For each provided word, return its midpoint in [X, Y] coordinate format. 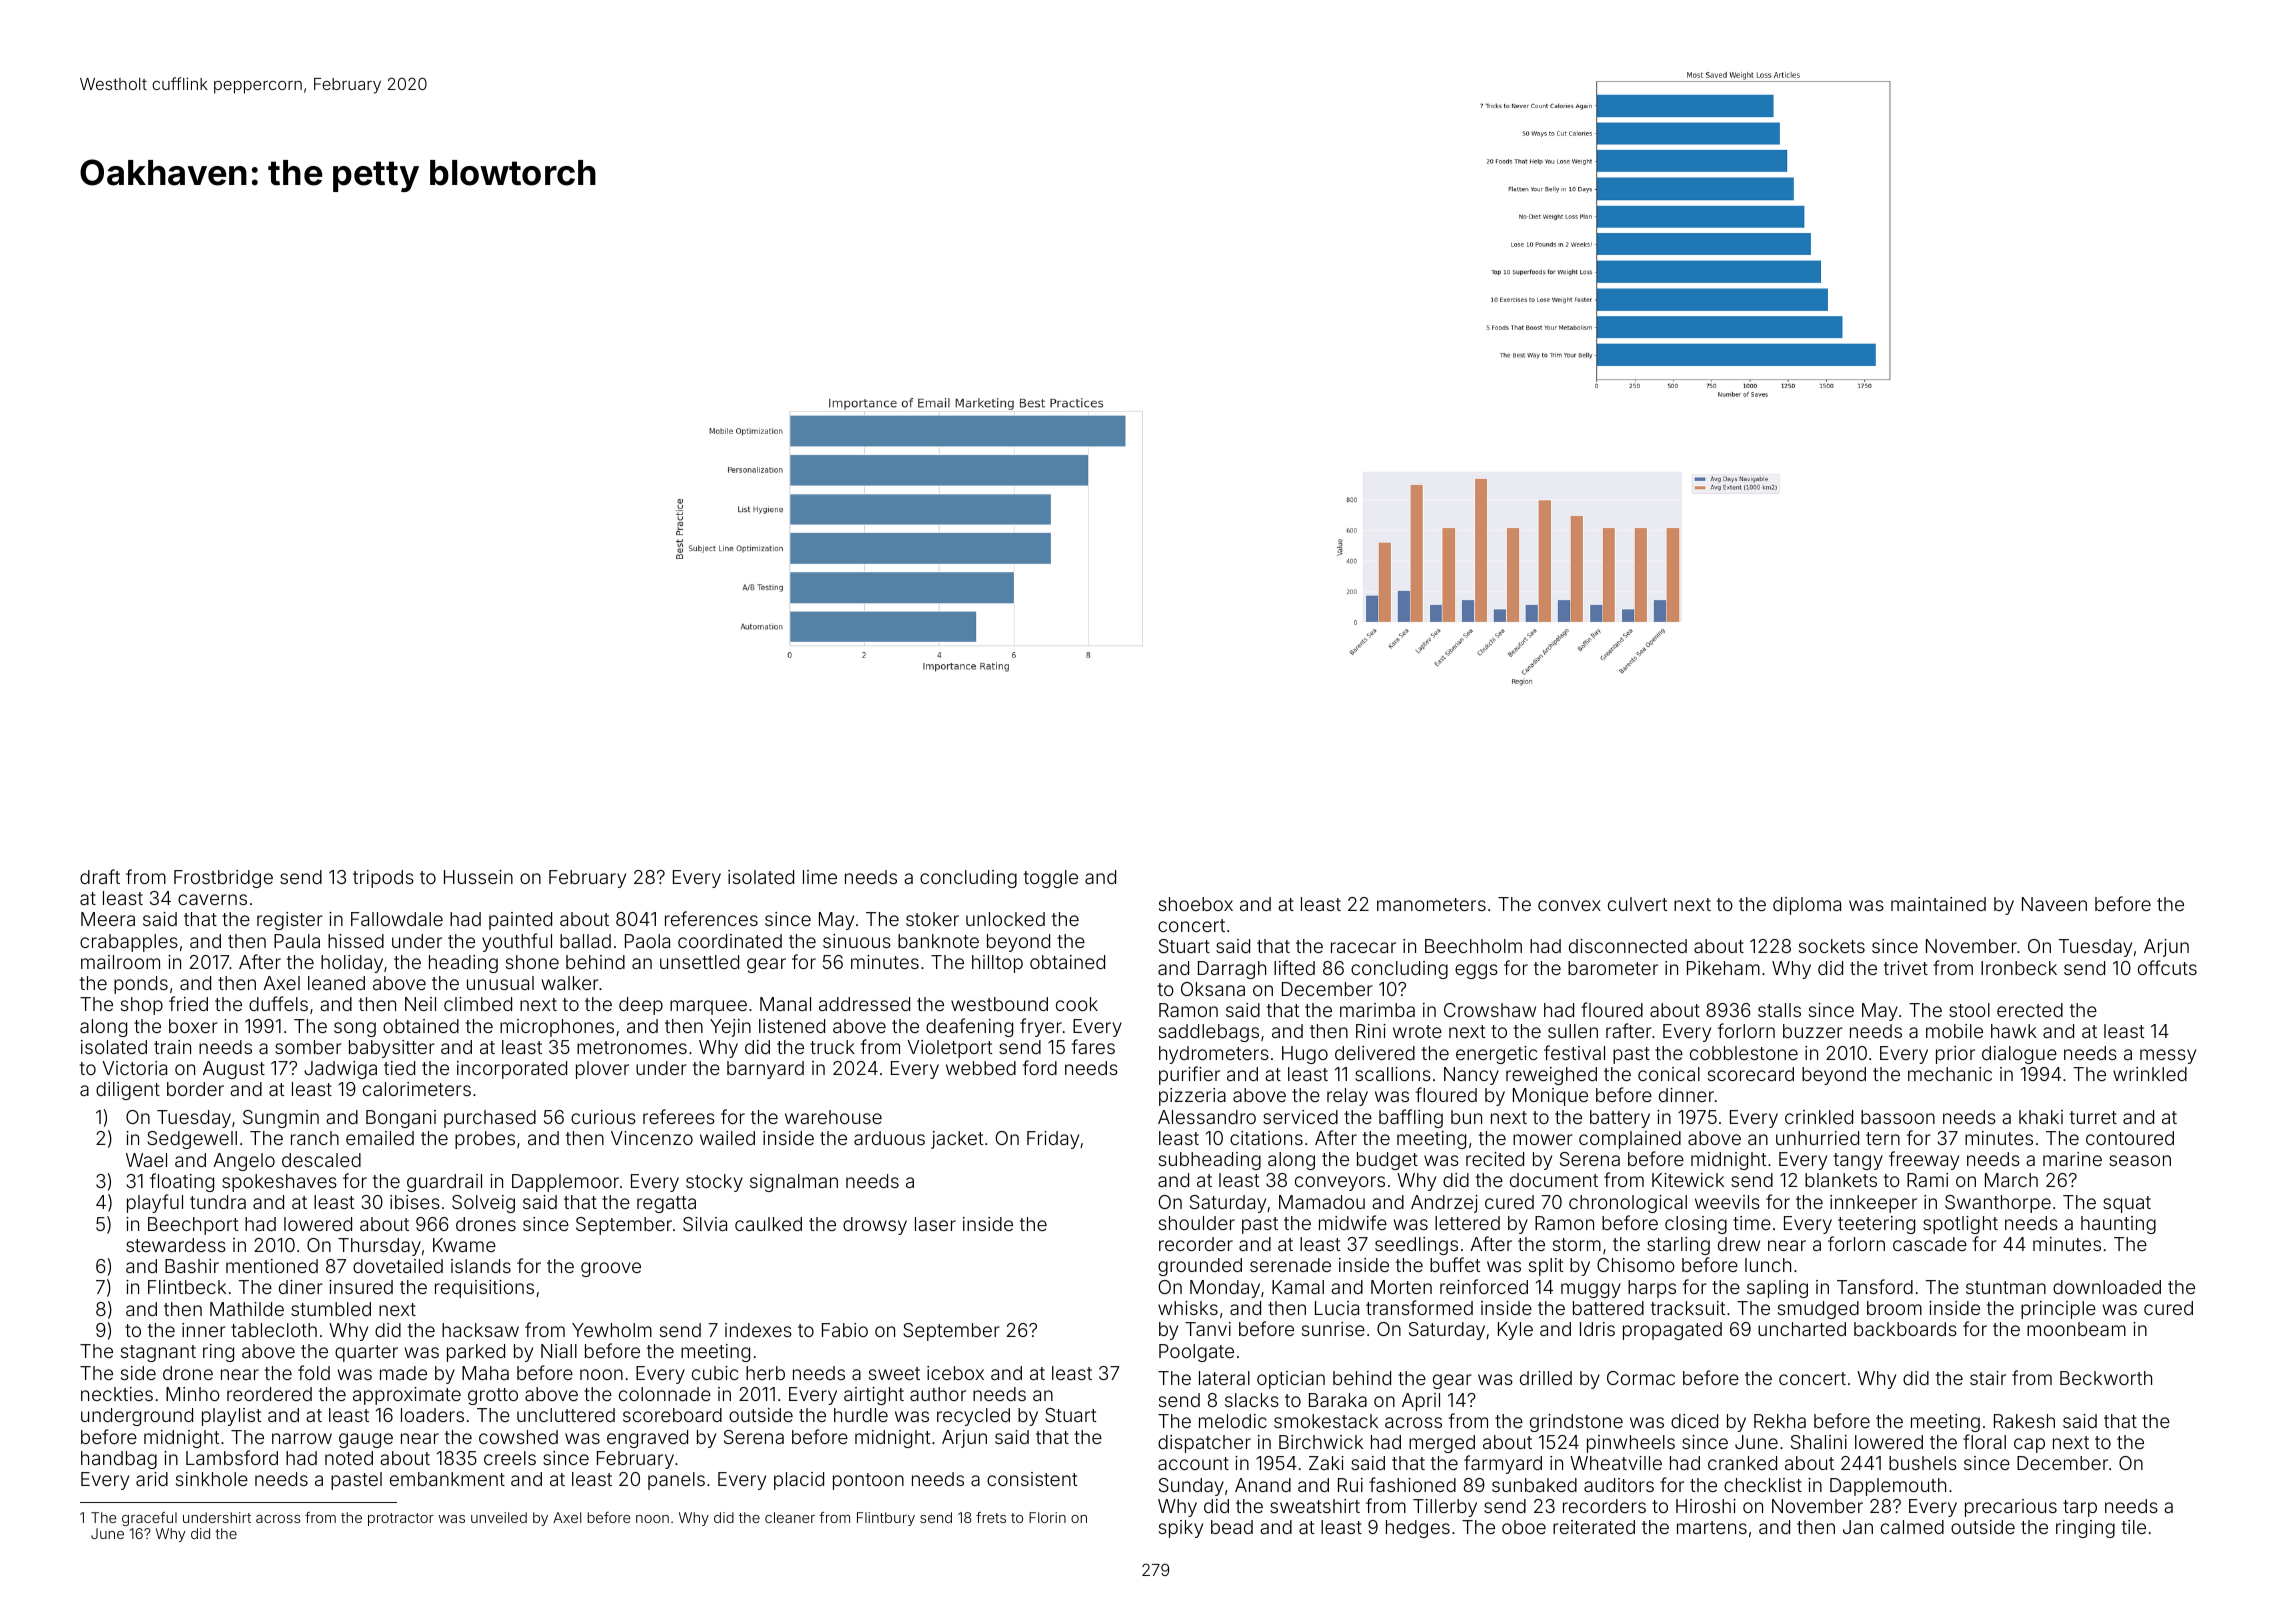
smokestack [1326, 1421]
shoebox [1196, 904]
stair [1988, 1378]
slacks [1252, 1400]
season [2140, 1160]
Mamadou [1322, 1202]
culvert [1637, 904]
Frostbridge [223, 879]
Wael [146, 1160]
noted [349, 1458]
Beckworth [2106, 1378]
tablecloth [274, 1330]
